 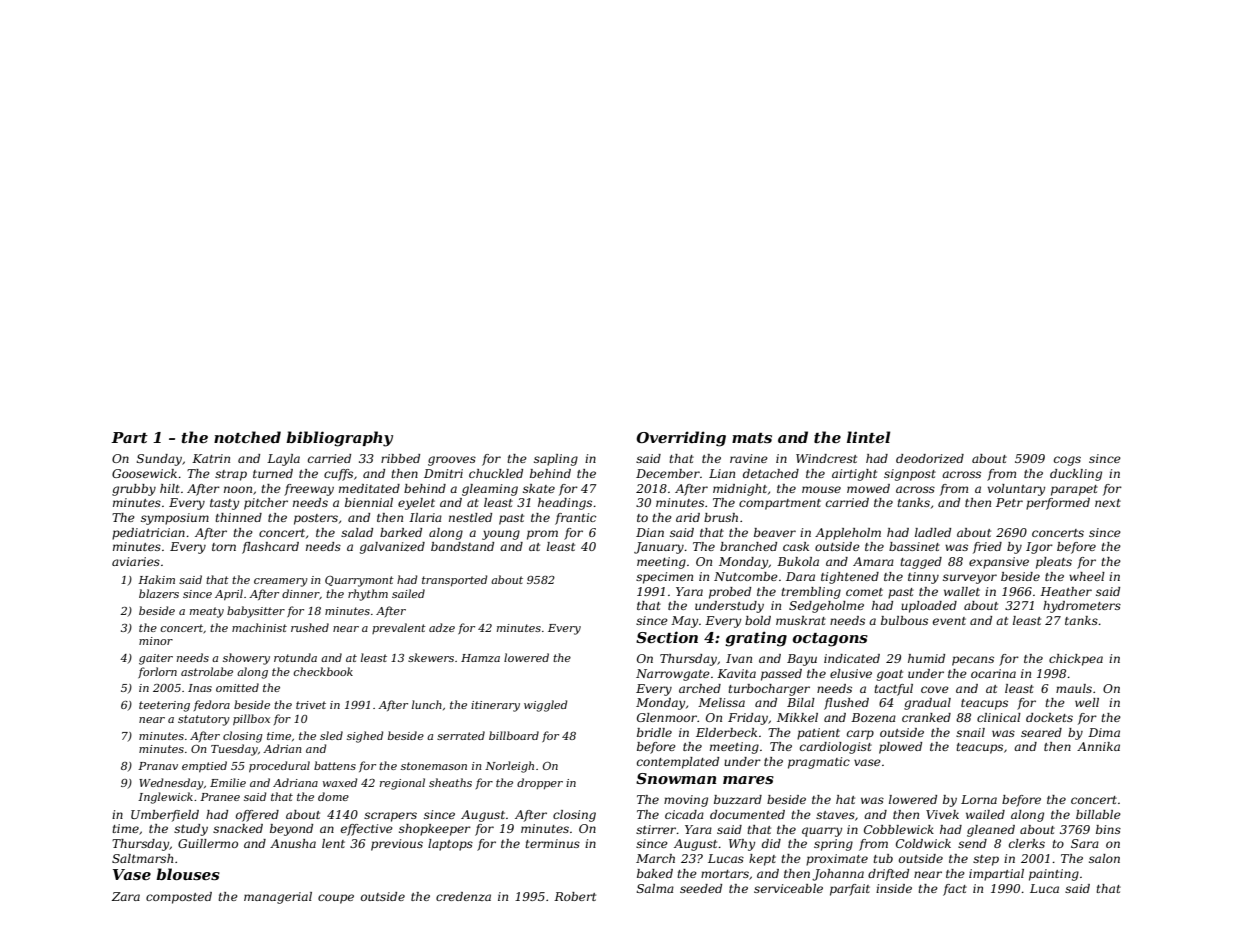 What do you see at coordinates (237, 687) in the screenshot?
I see `omitted` at bounding box center [237, 687].
